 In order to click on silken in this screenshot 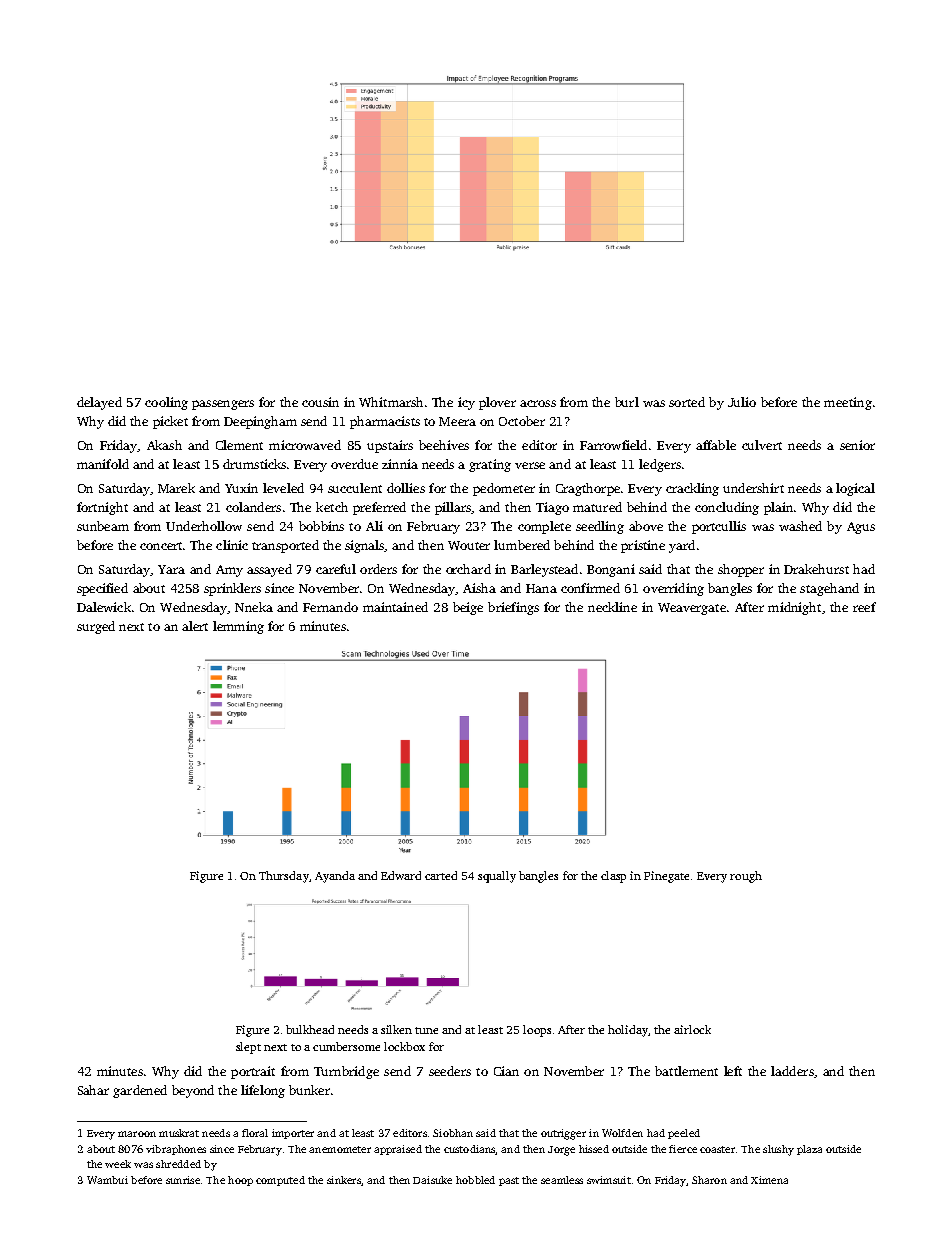, I will do `click(396, 1029)`.
